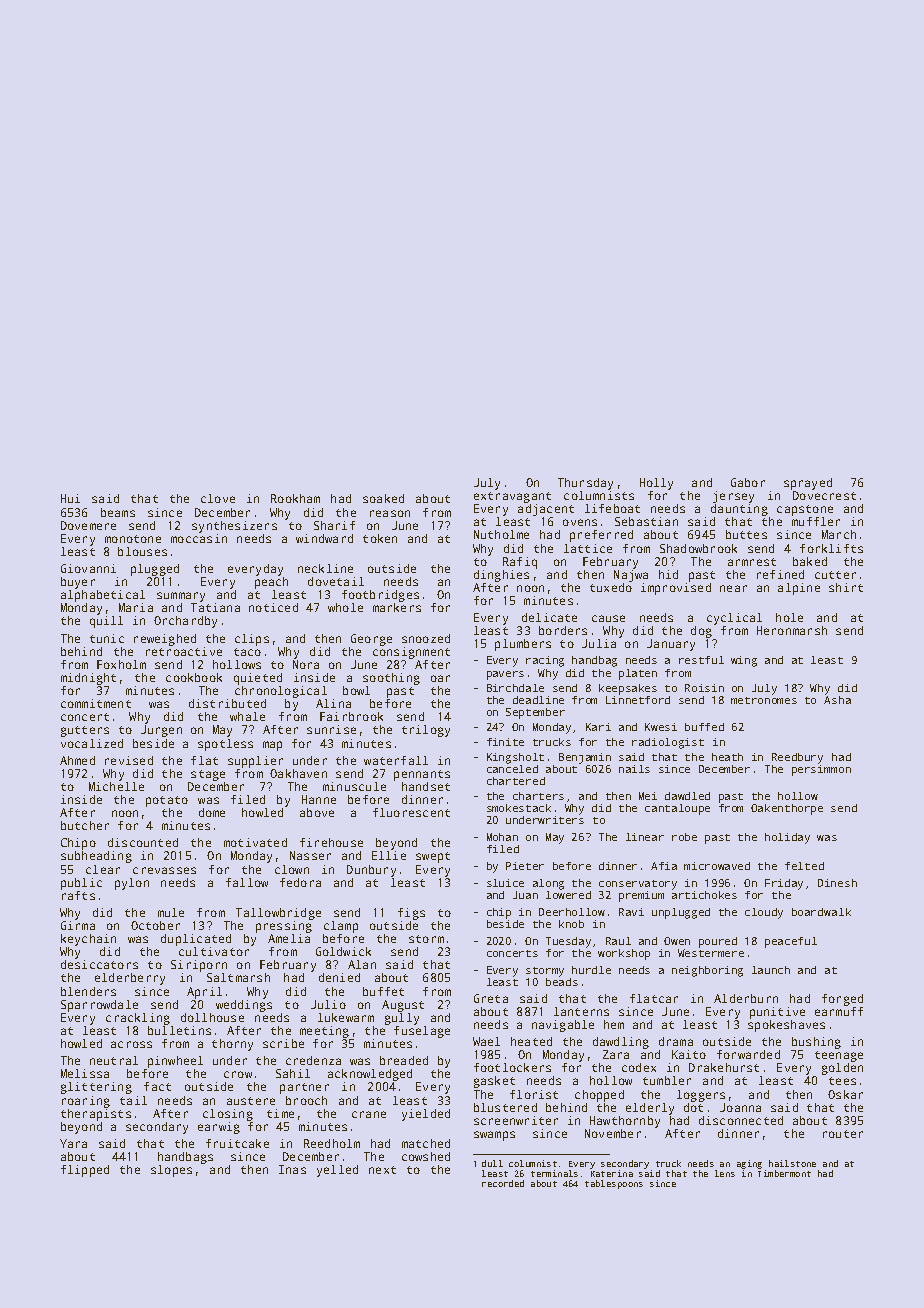 The image size is (924, 1308). I want to click on sprayed, so click(808, 484).
